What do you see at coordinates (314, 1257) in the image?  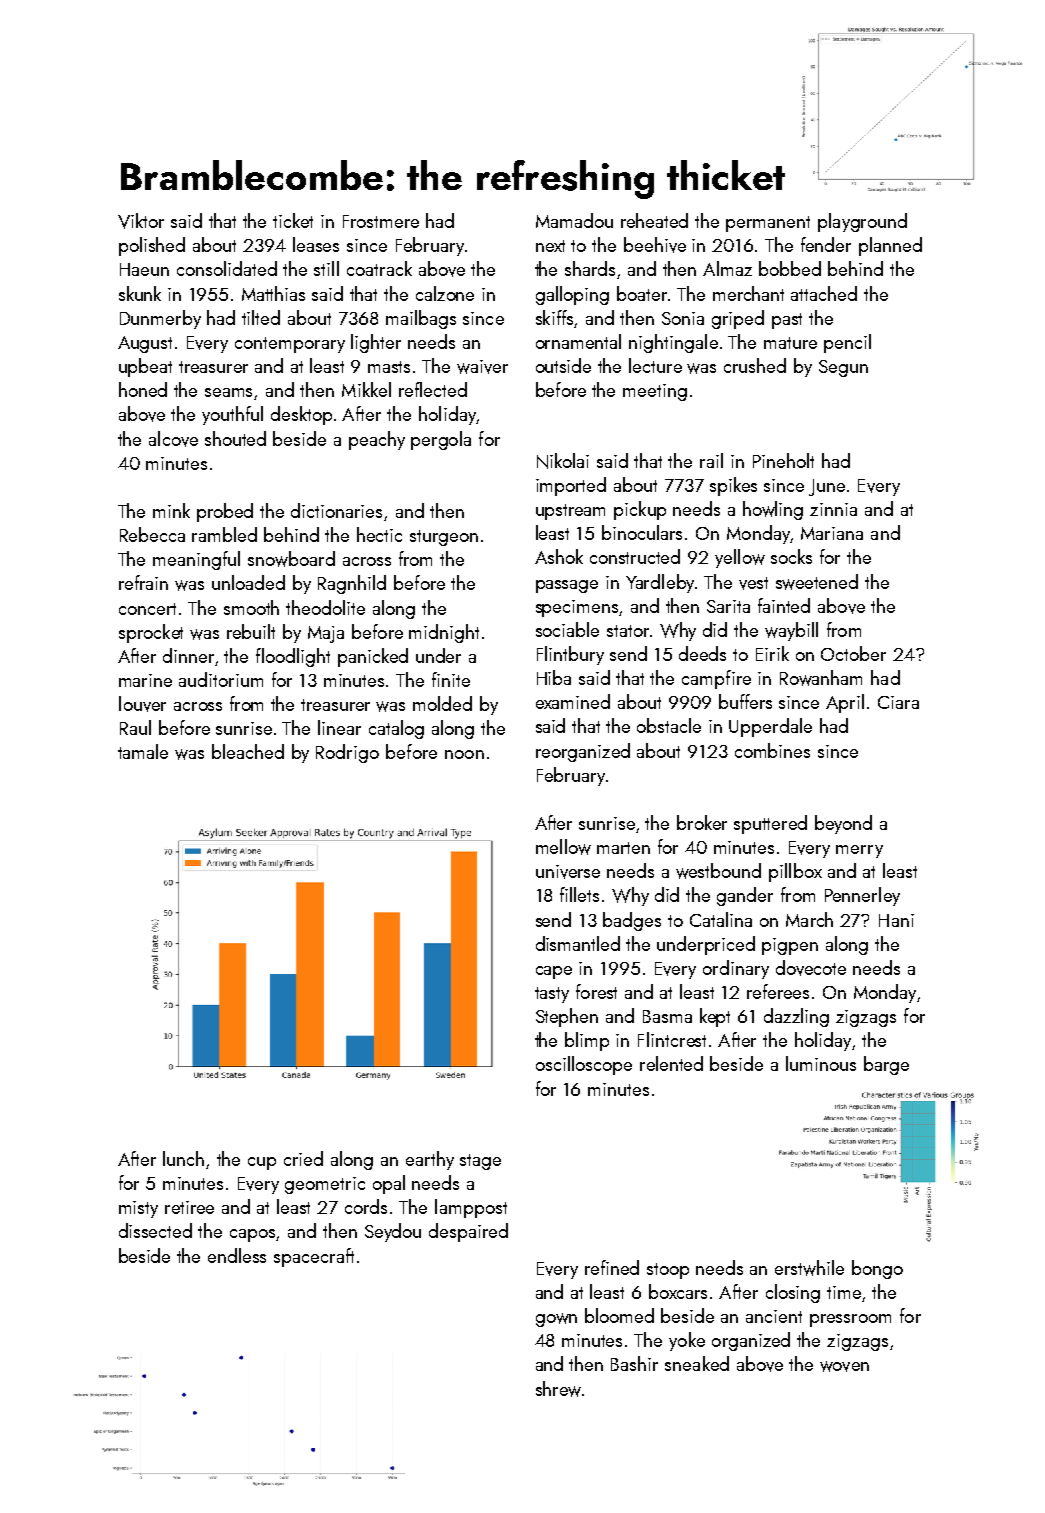 I see `spacecraft` at bounding box center [314, 1257].
